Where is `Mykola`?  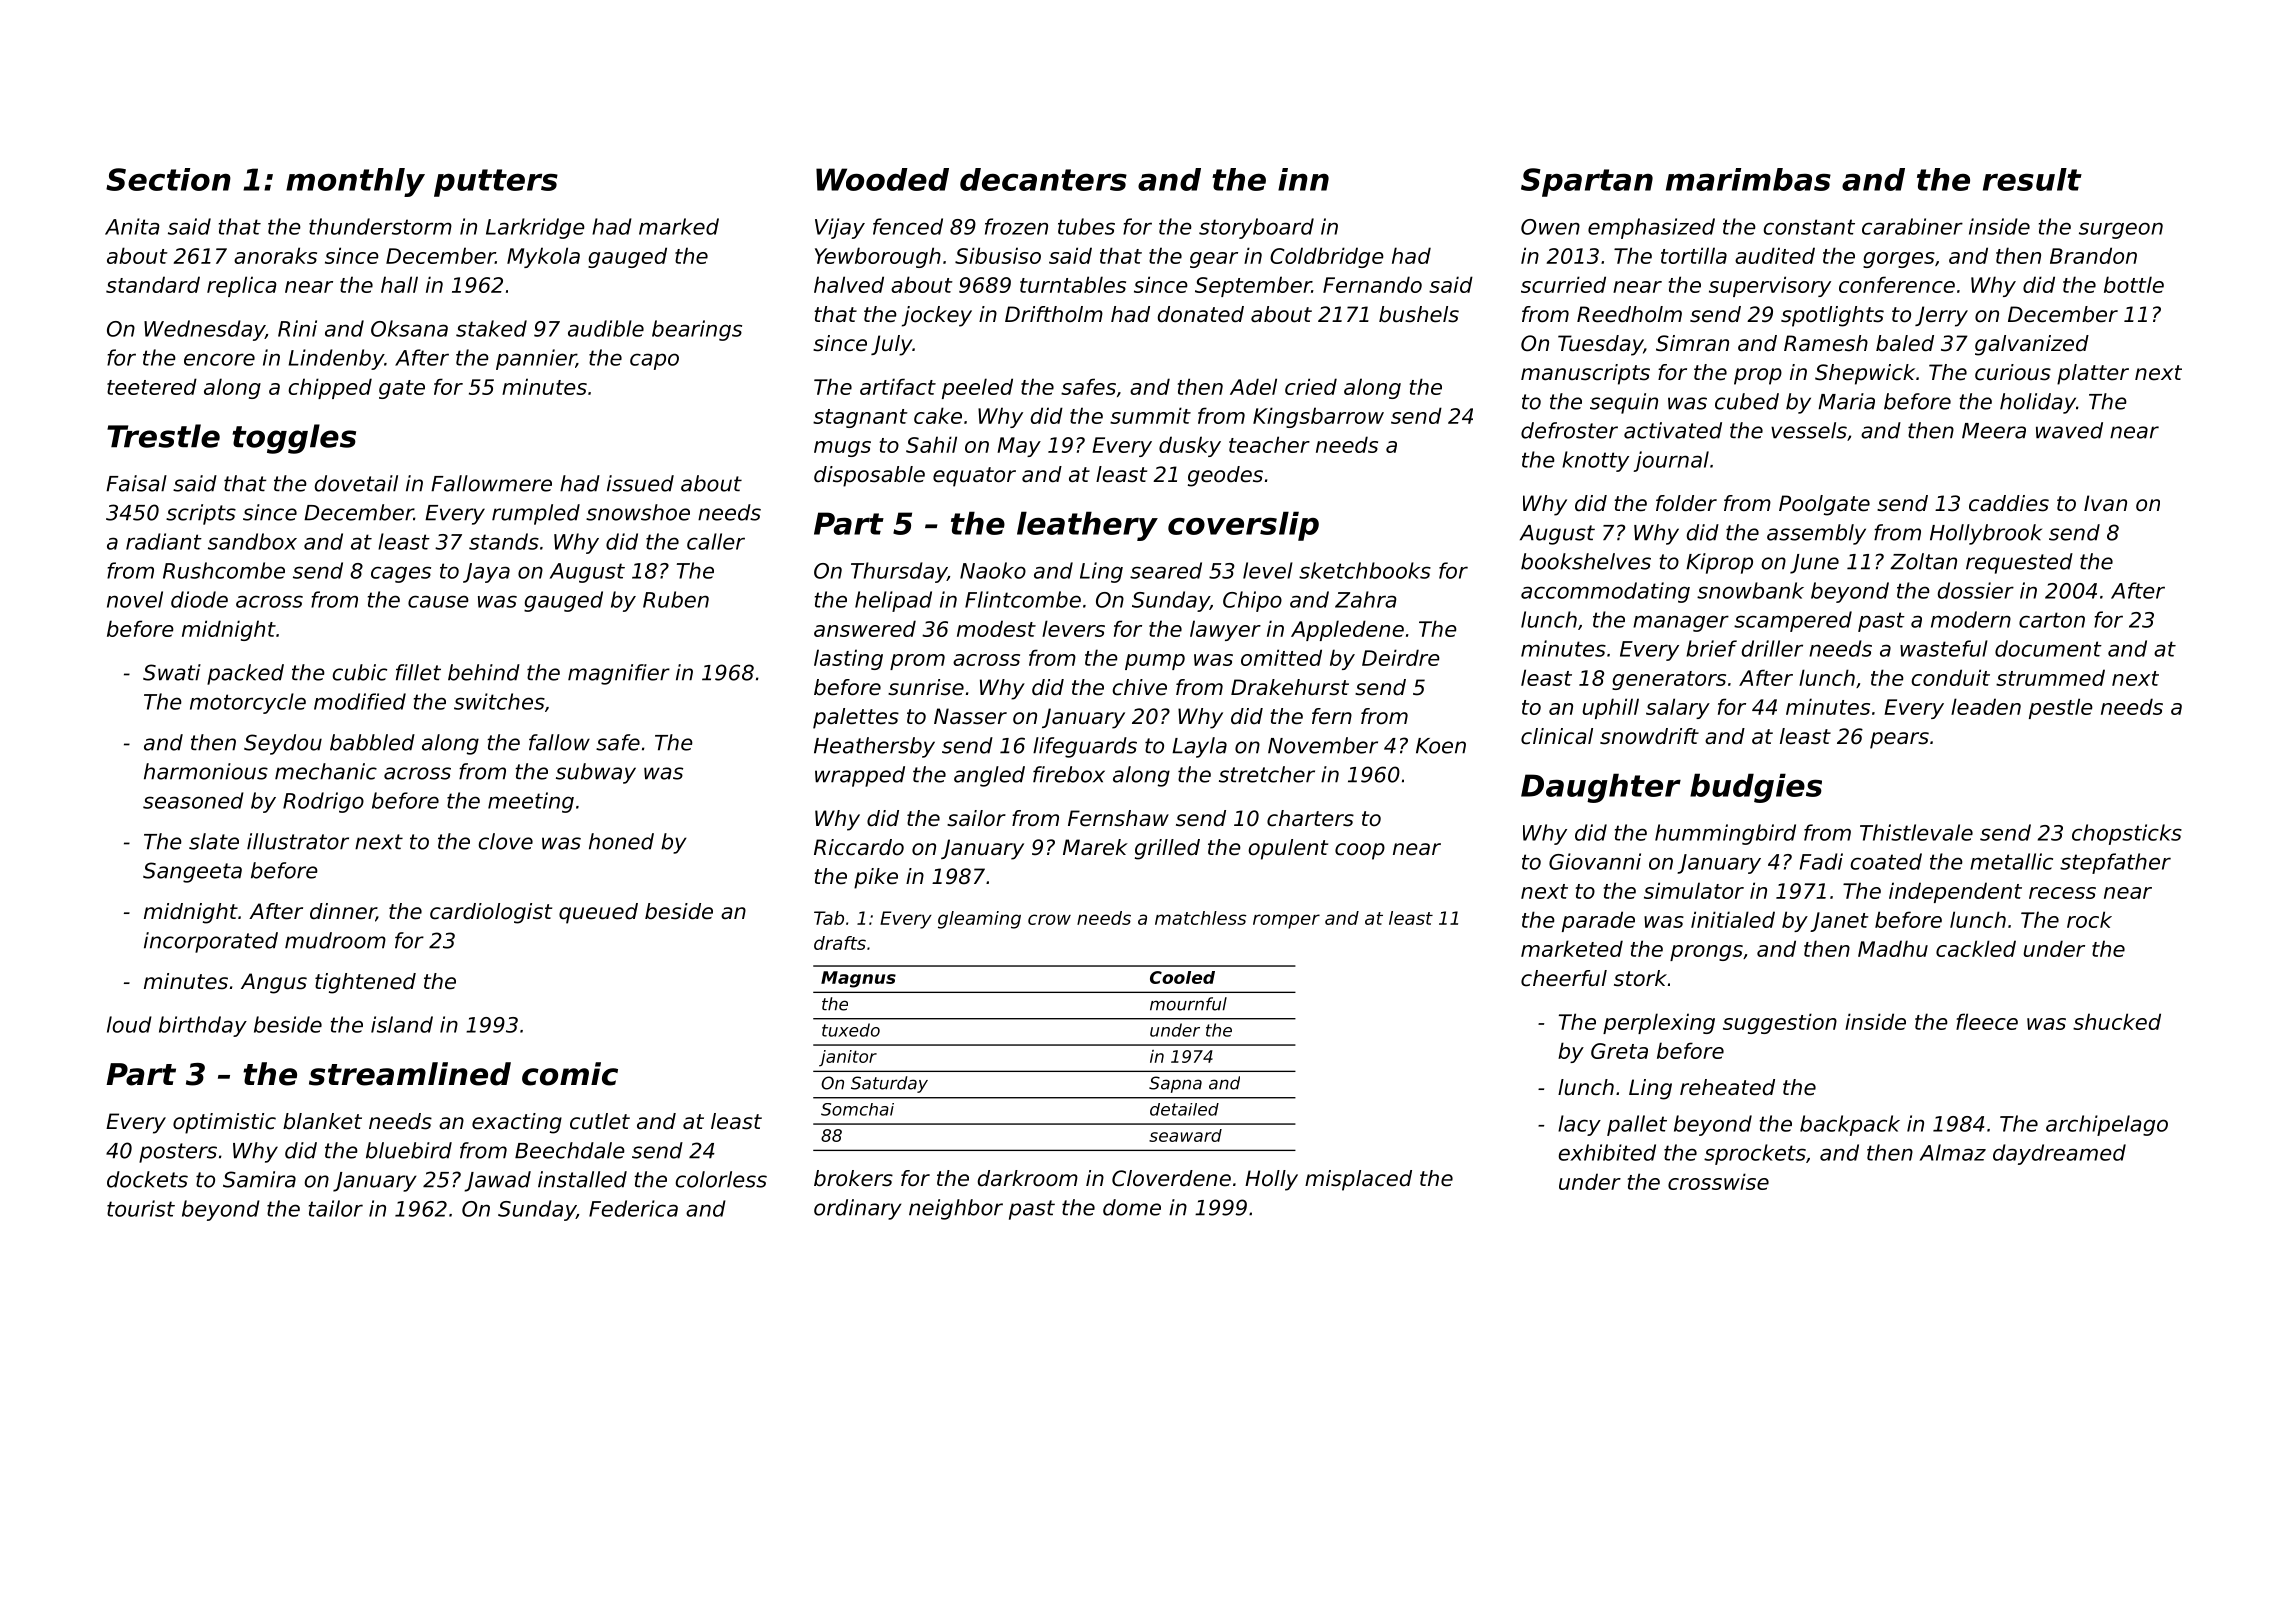
Mykola is located at coordinates (543, 257).
